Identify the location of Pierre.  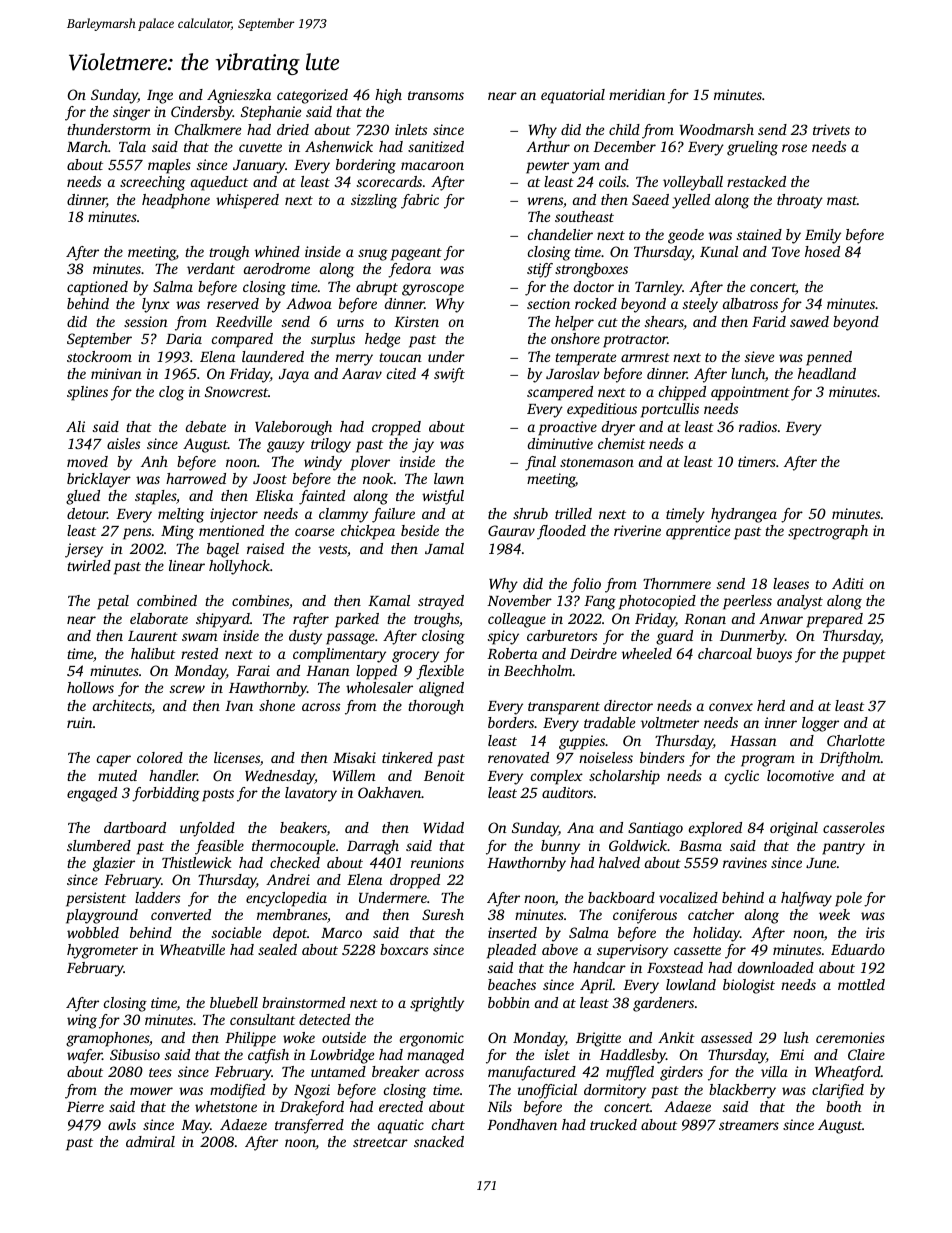
(85, 1106).
